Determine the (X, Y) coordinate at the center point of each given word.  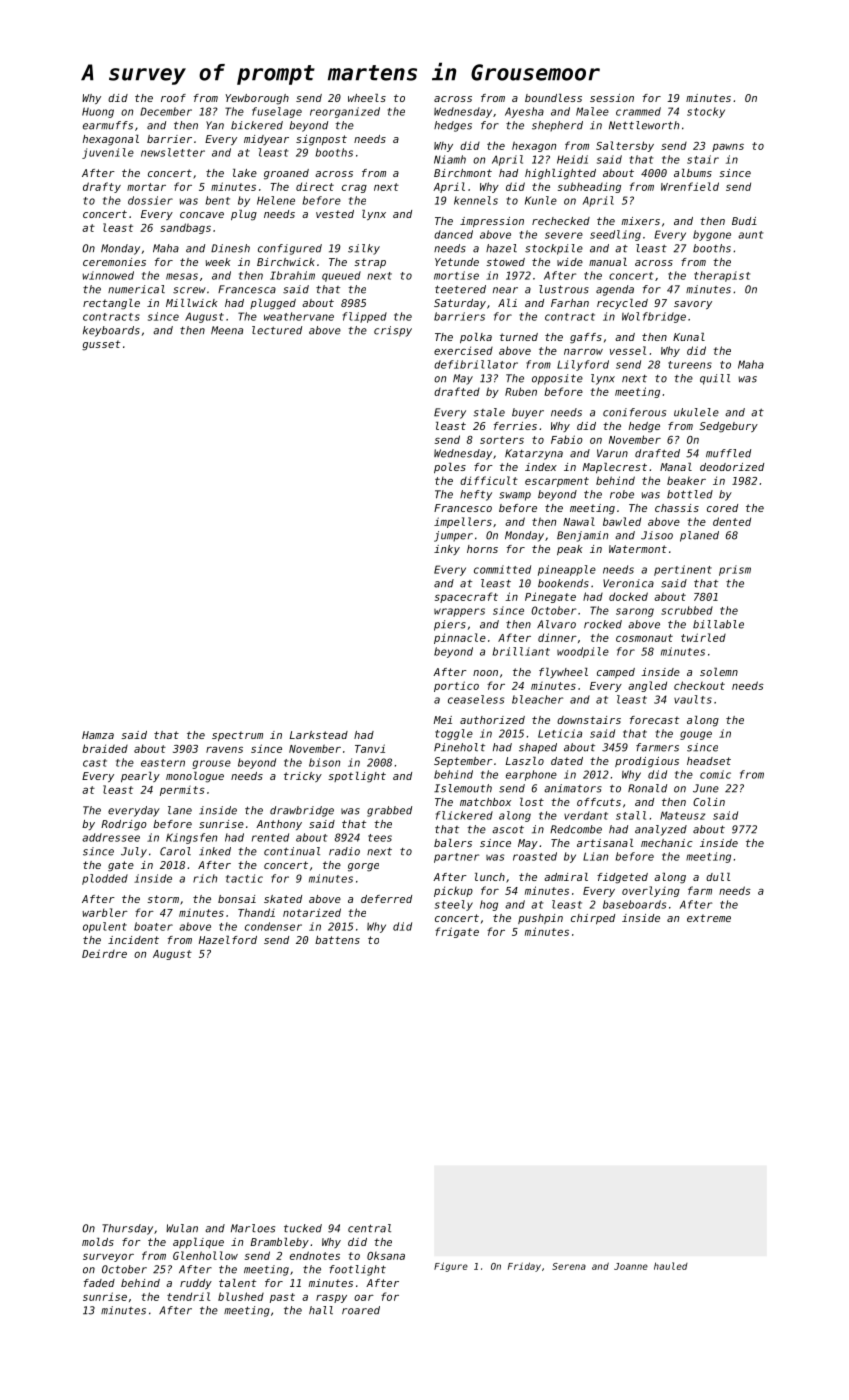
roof (173, 98)
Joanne (631, 1266)
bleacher (537, 699)
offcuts (599, 802)
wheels (367, 98)
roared (361, 1310)
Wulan (182, 1228)
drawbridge (302, 811)
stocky (706, 112)
